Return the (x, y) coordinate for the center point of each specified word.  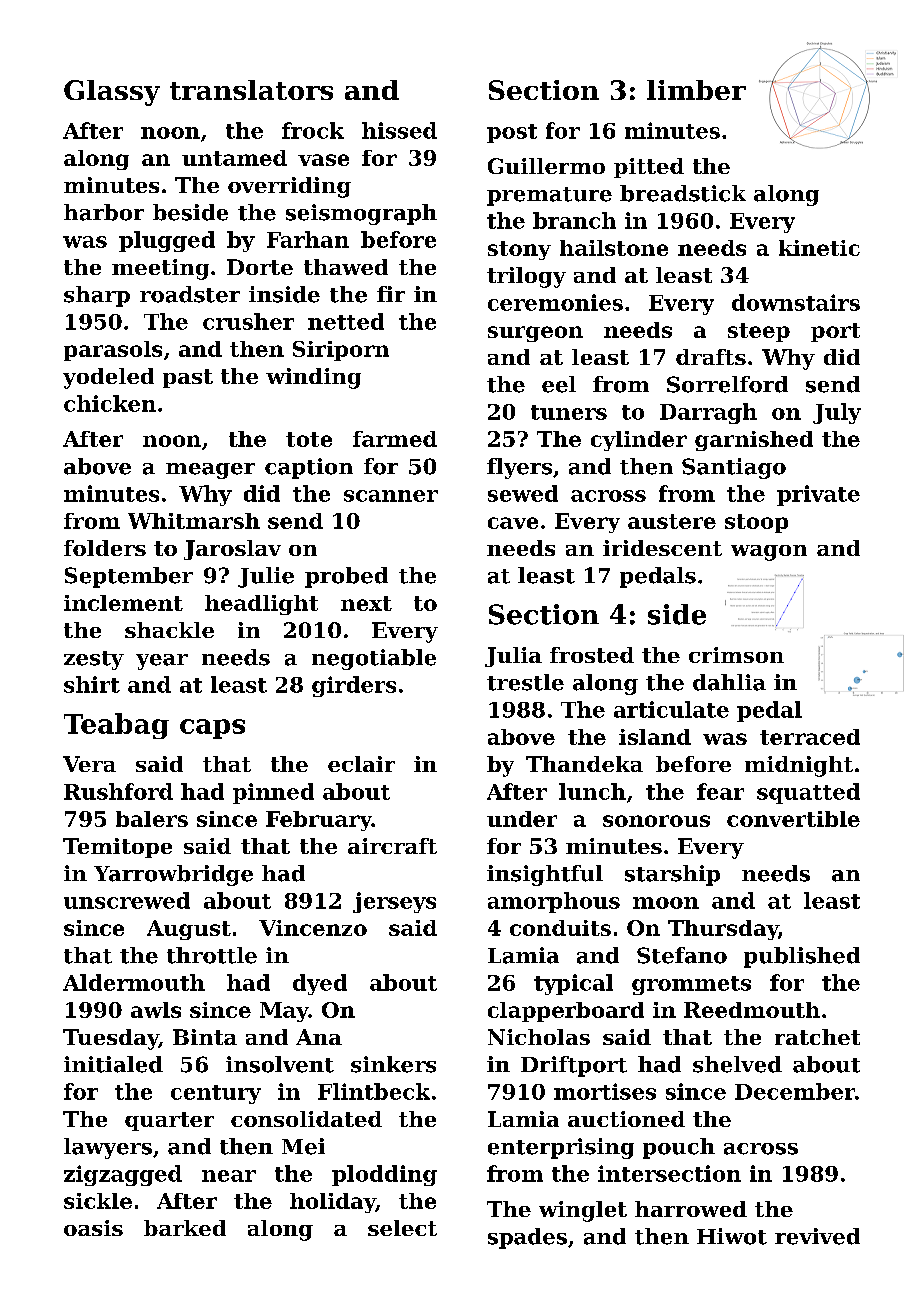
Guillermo (546, 166)
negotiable (374, 659)
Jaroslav (232, 550)
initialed (113, 1064)
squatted (808, 793)
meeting (160, 269)
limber (696, 90)
